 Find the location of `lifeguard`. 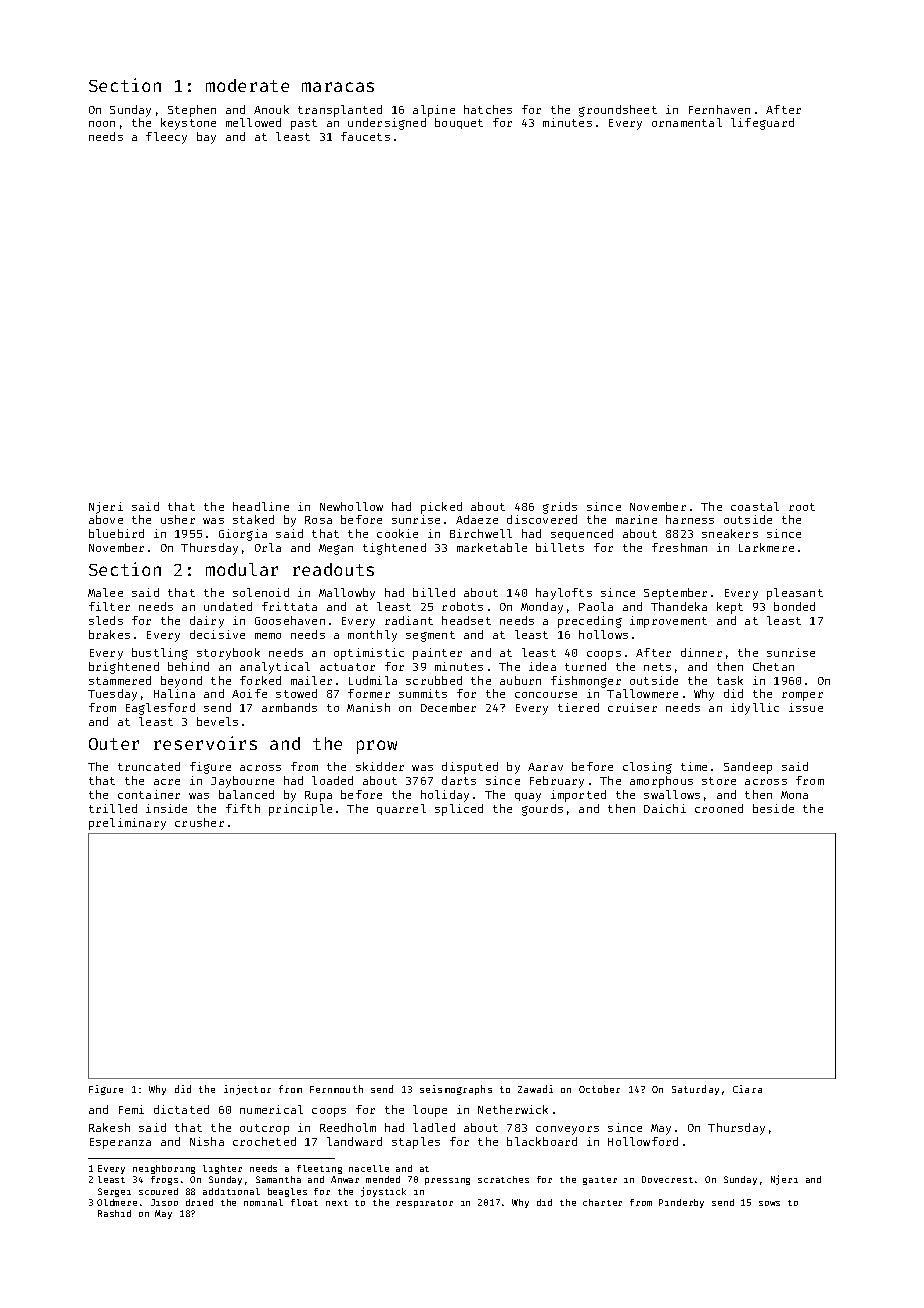

lifeguard is located at coordinates (762, 124).
